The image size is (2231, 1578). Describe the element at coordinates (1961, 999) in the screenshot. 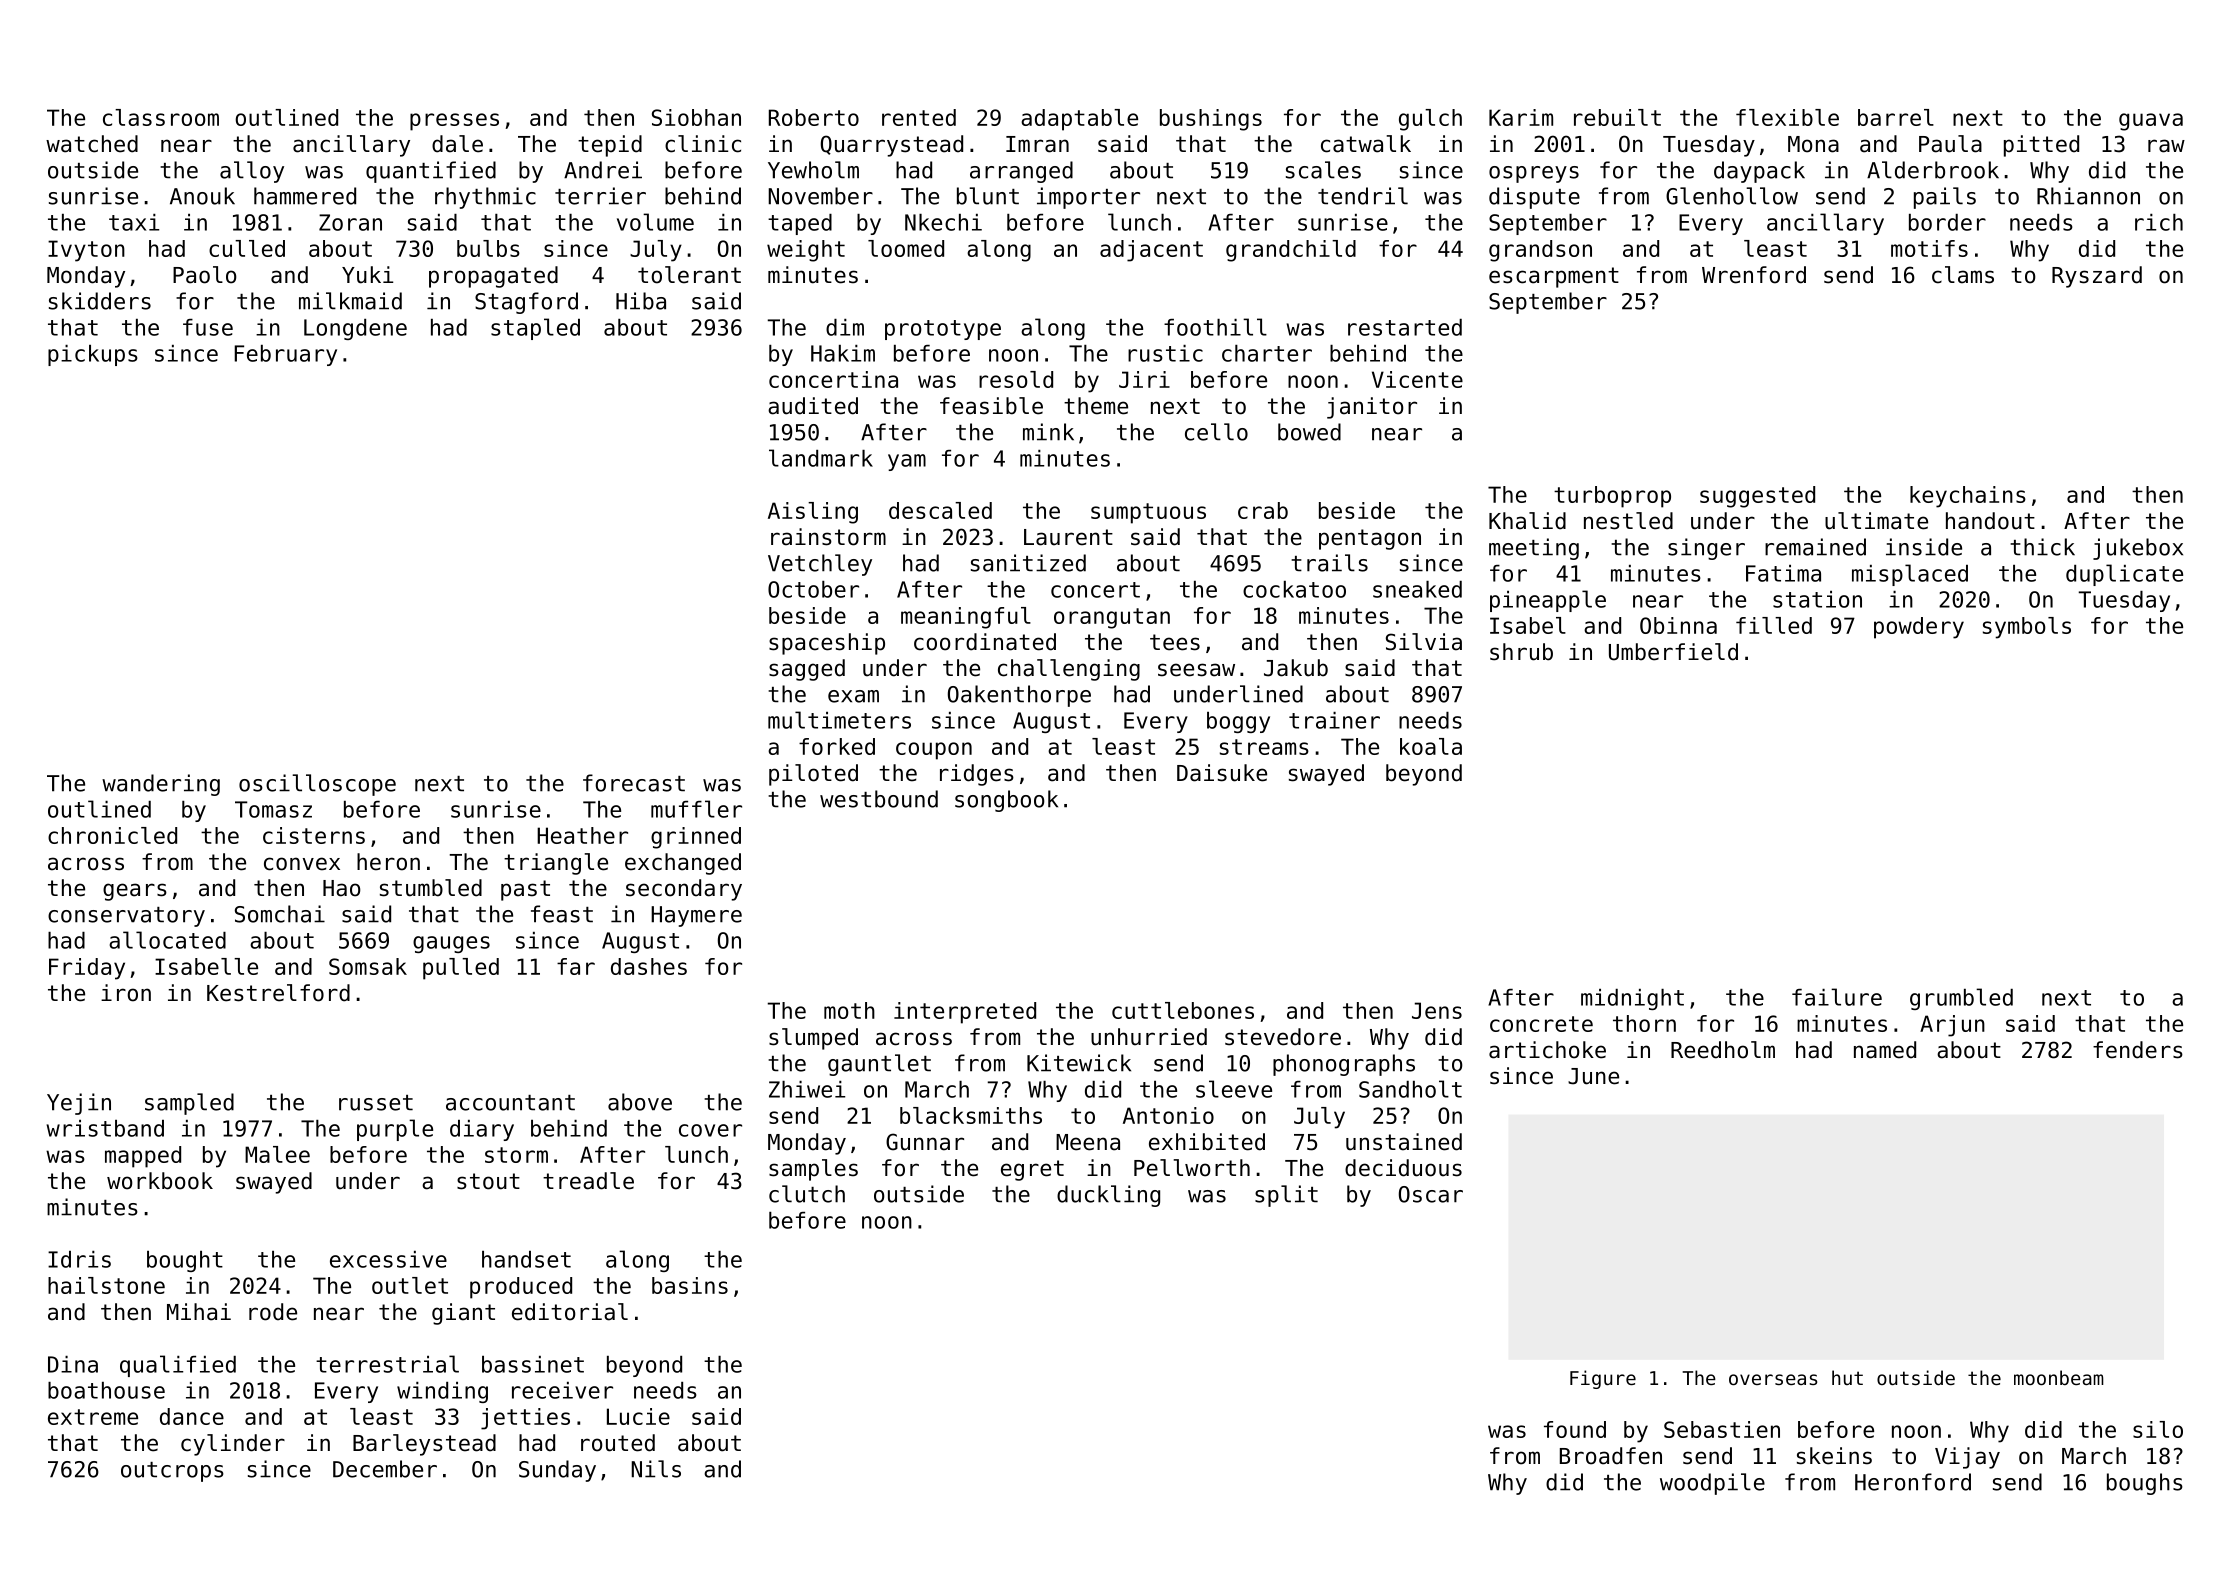

I see `grumbled` at that location.
